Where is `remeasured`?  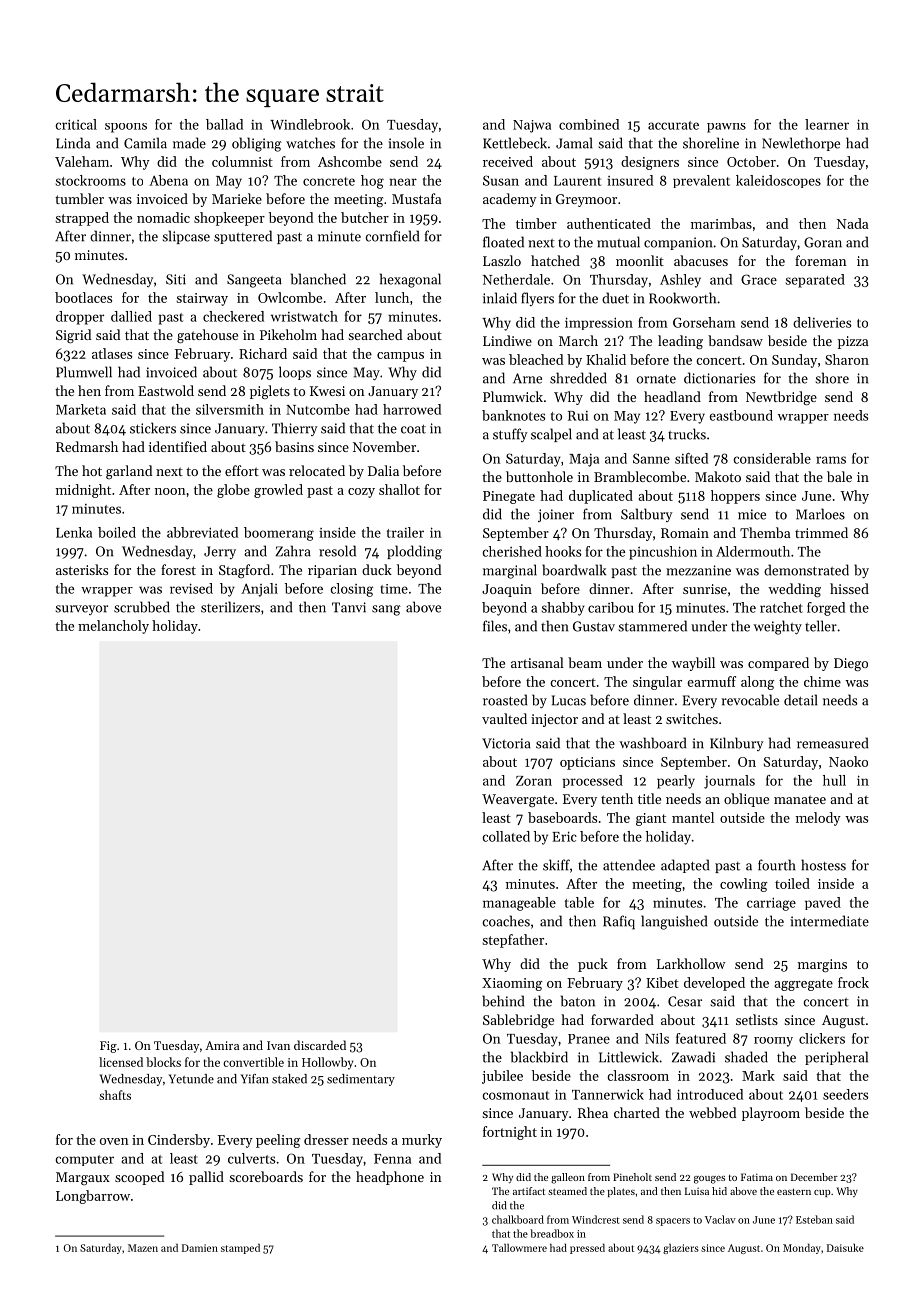 remeasured is located at coordinates (832, 743).
